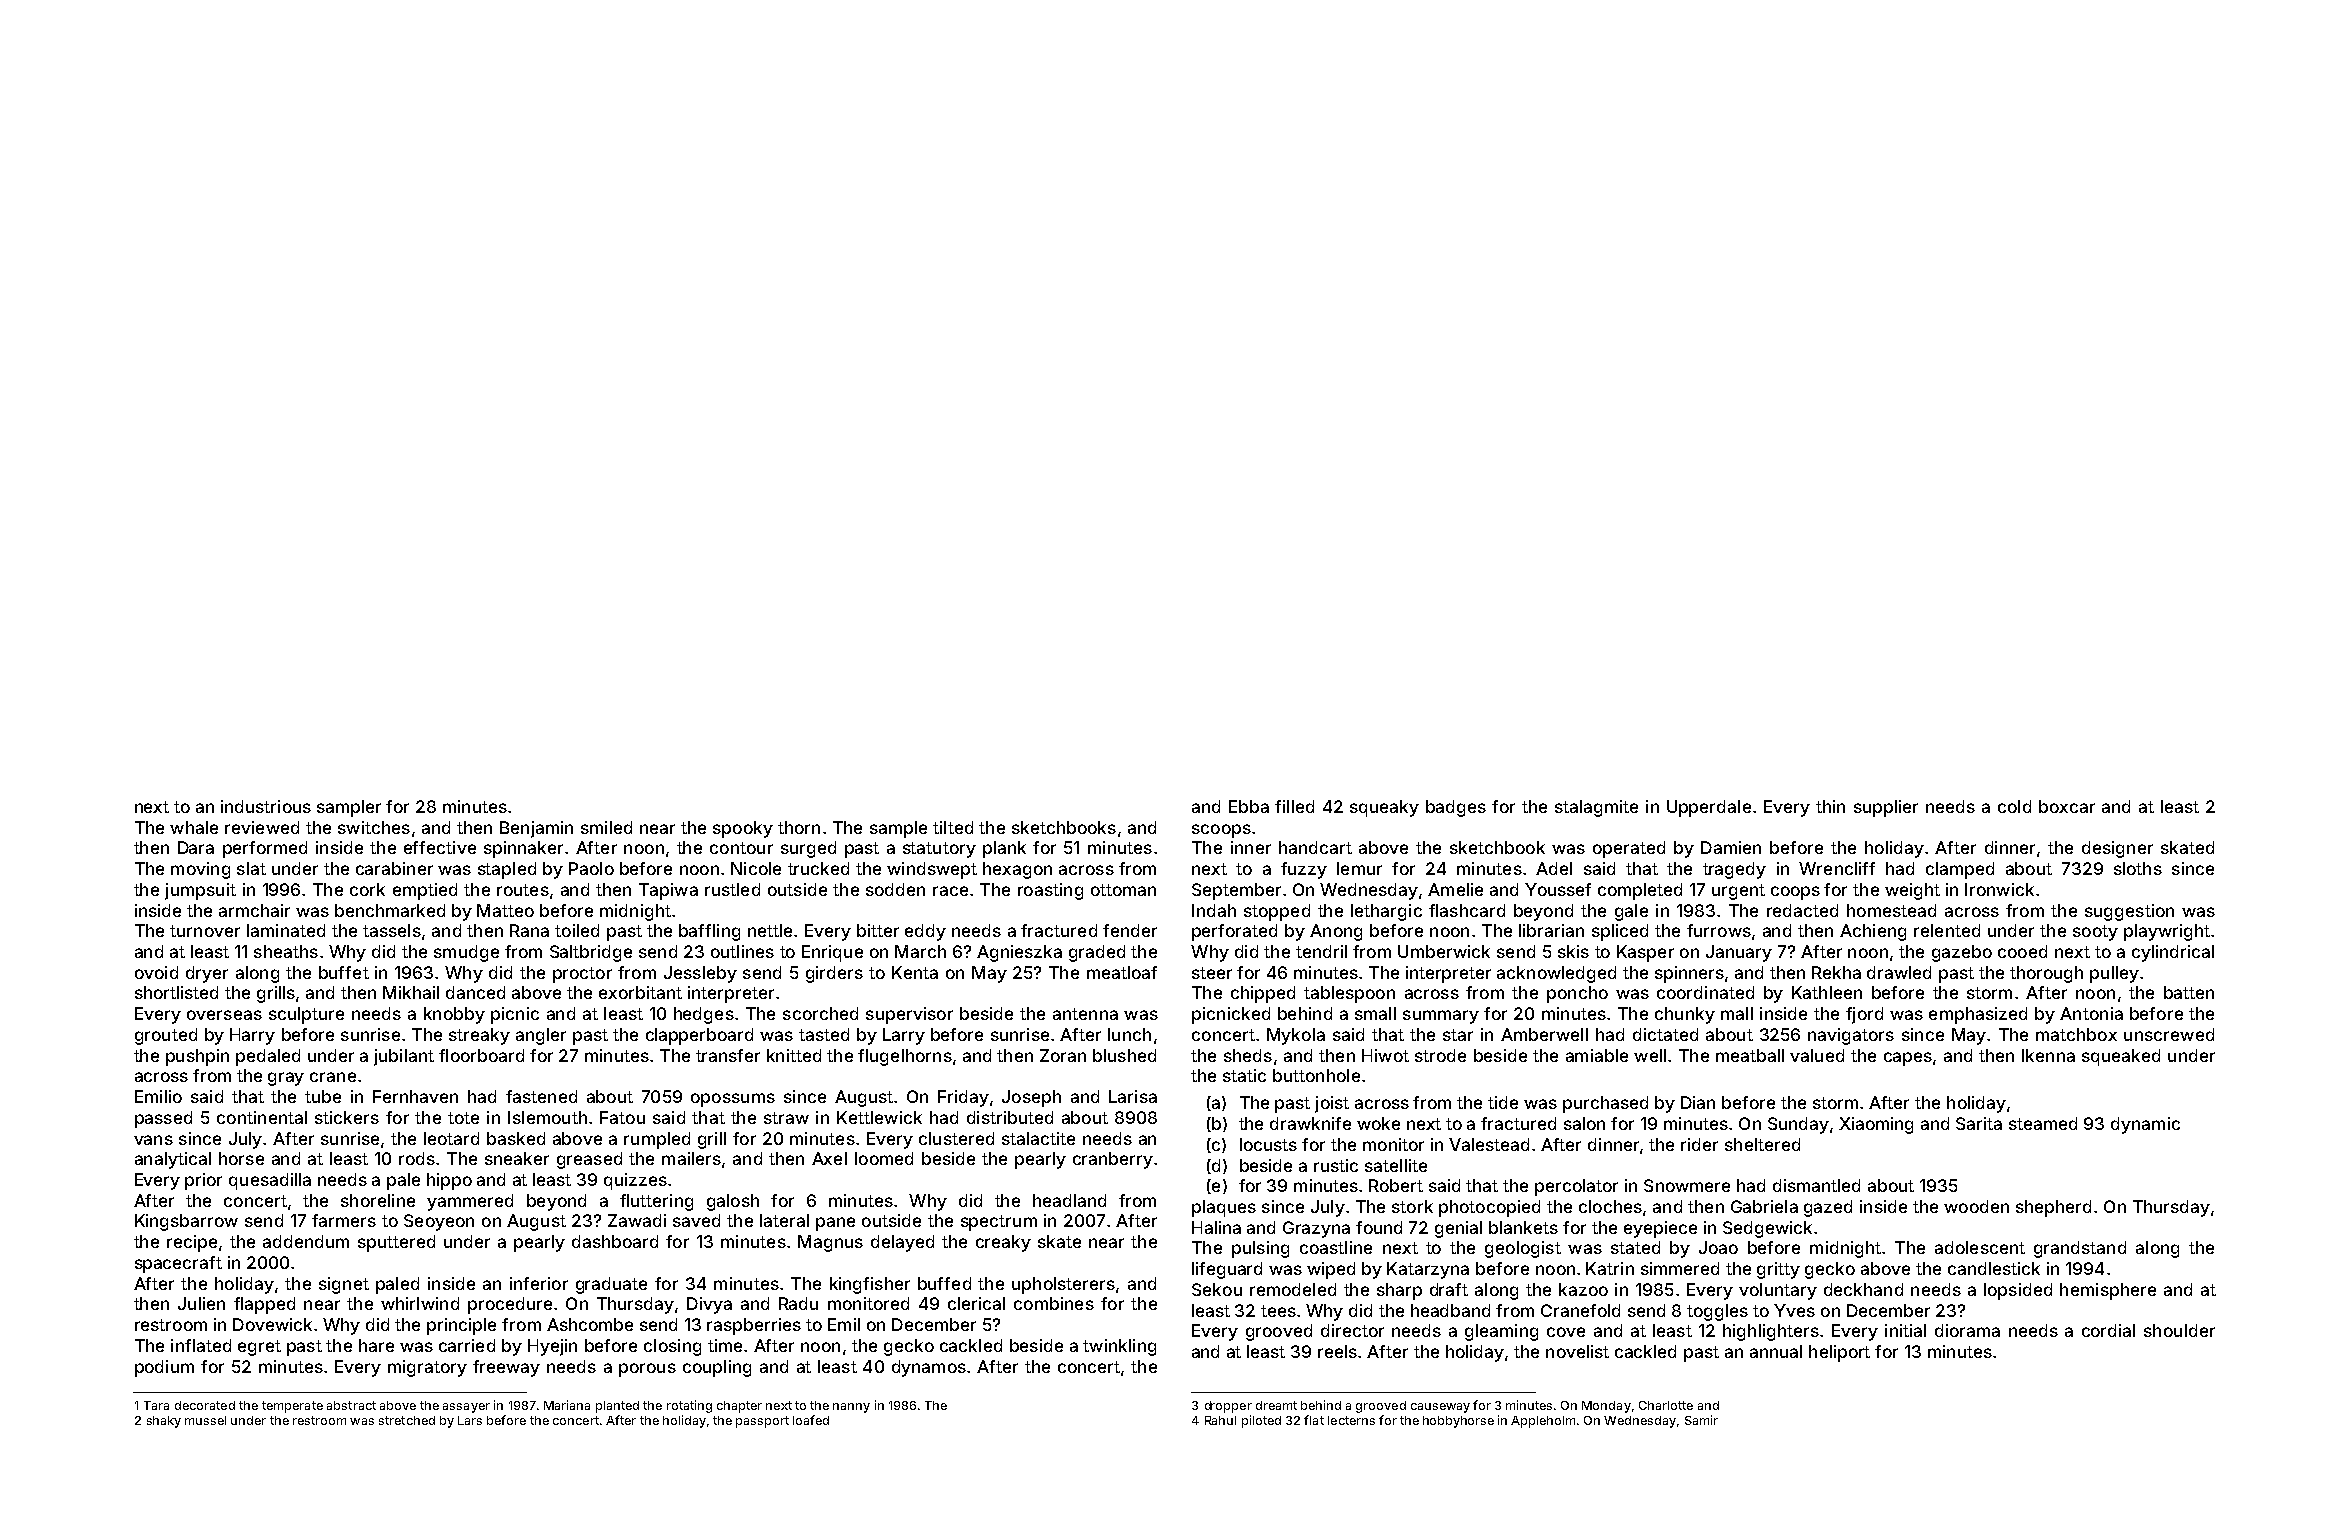  Describe the element at coordinates (1912, 891) in the screenshot. I see `weight` at that location.
